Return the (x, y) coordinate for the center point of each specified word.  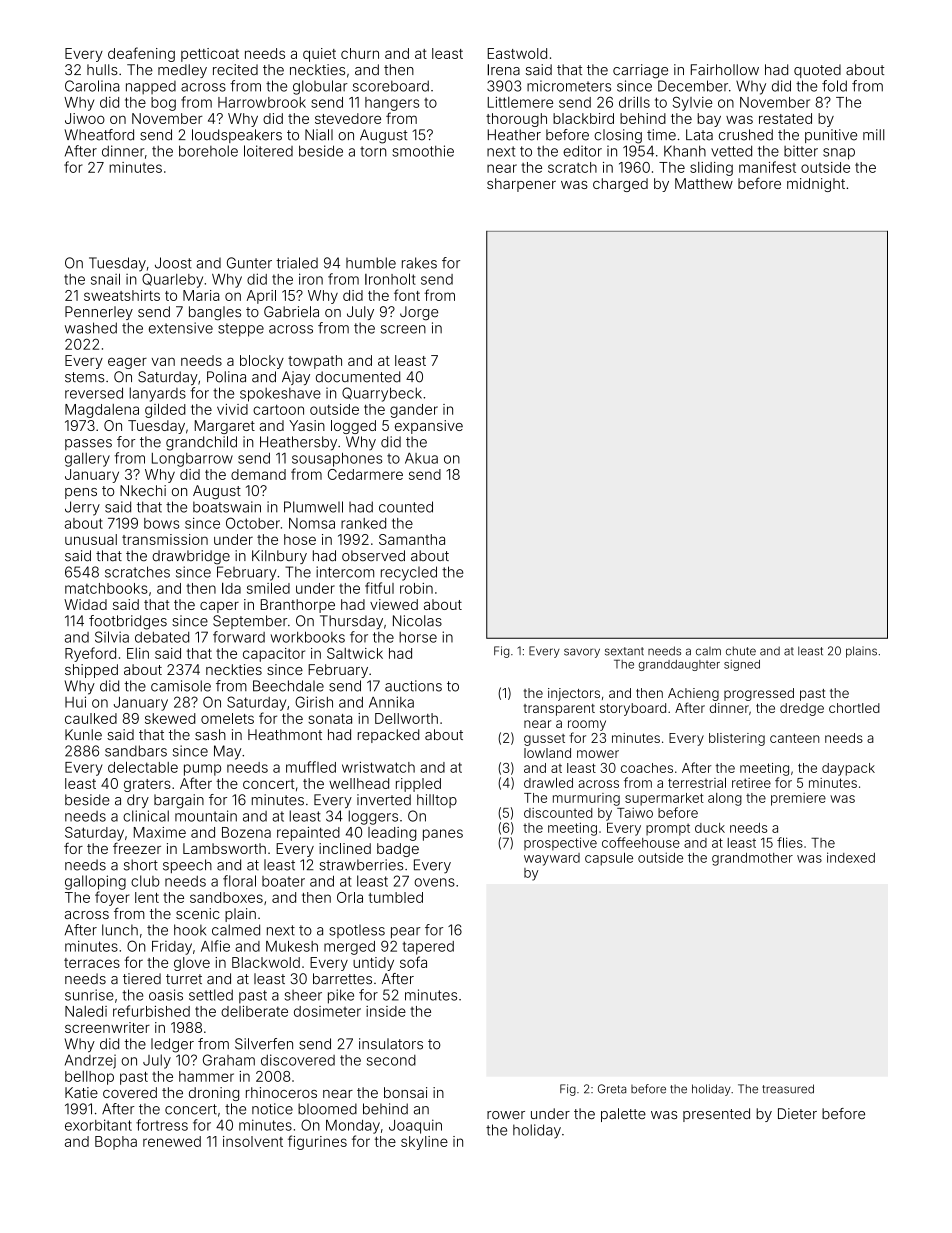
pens (81, 493)
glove (192, 964)
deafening (141, 54)
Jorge (419, 313)
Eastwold (517, 53)
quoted (817, 71)
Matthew (704, 183)
